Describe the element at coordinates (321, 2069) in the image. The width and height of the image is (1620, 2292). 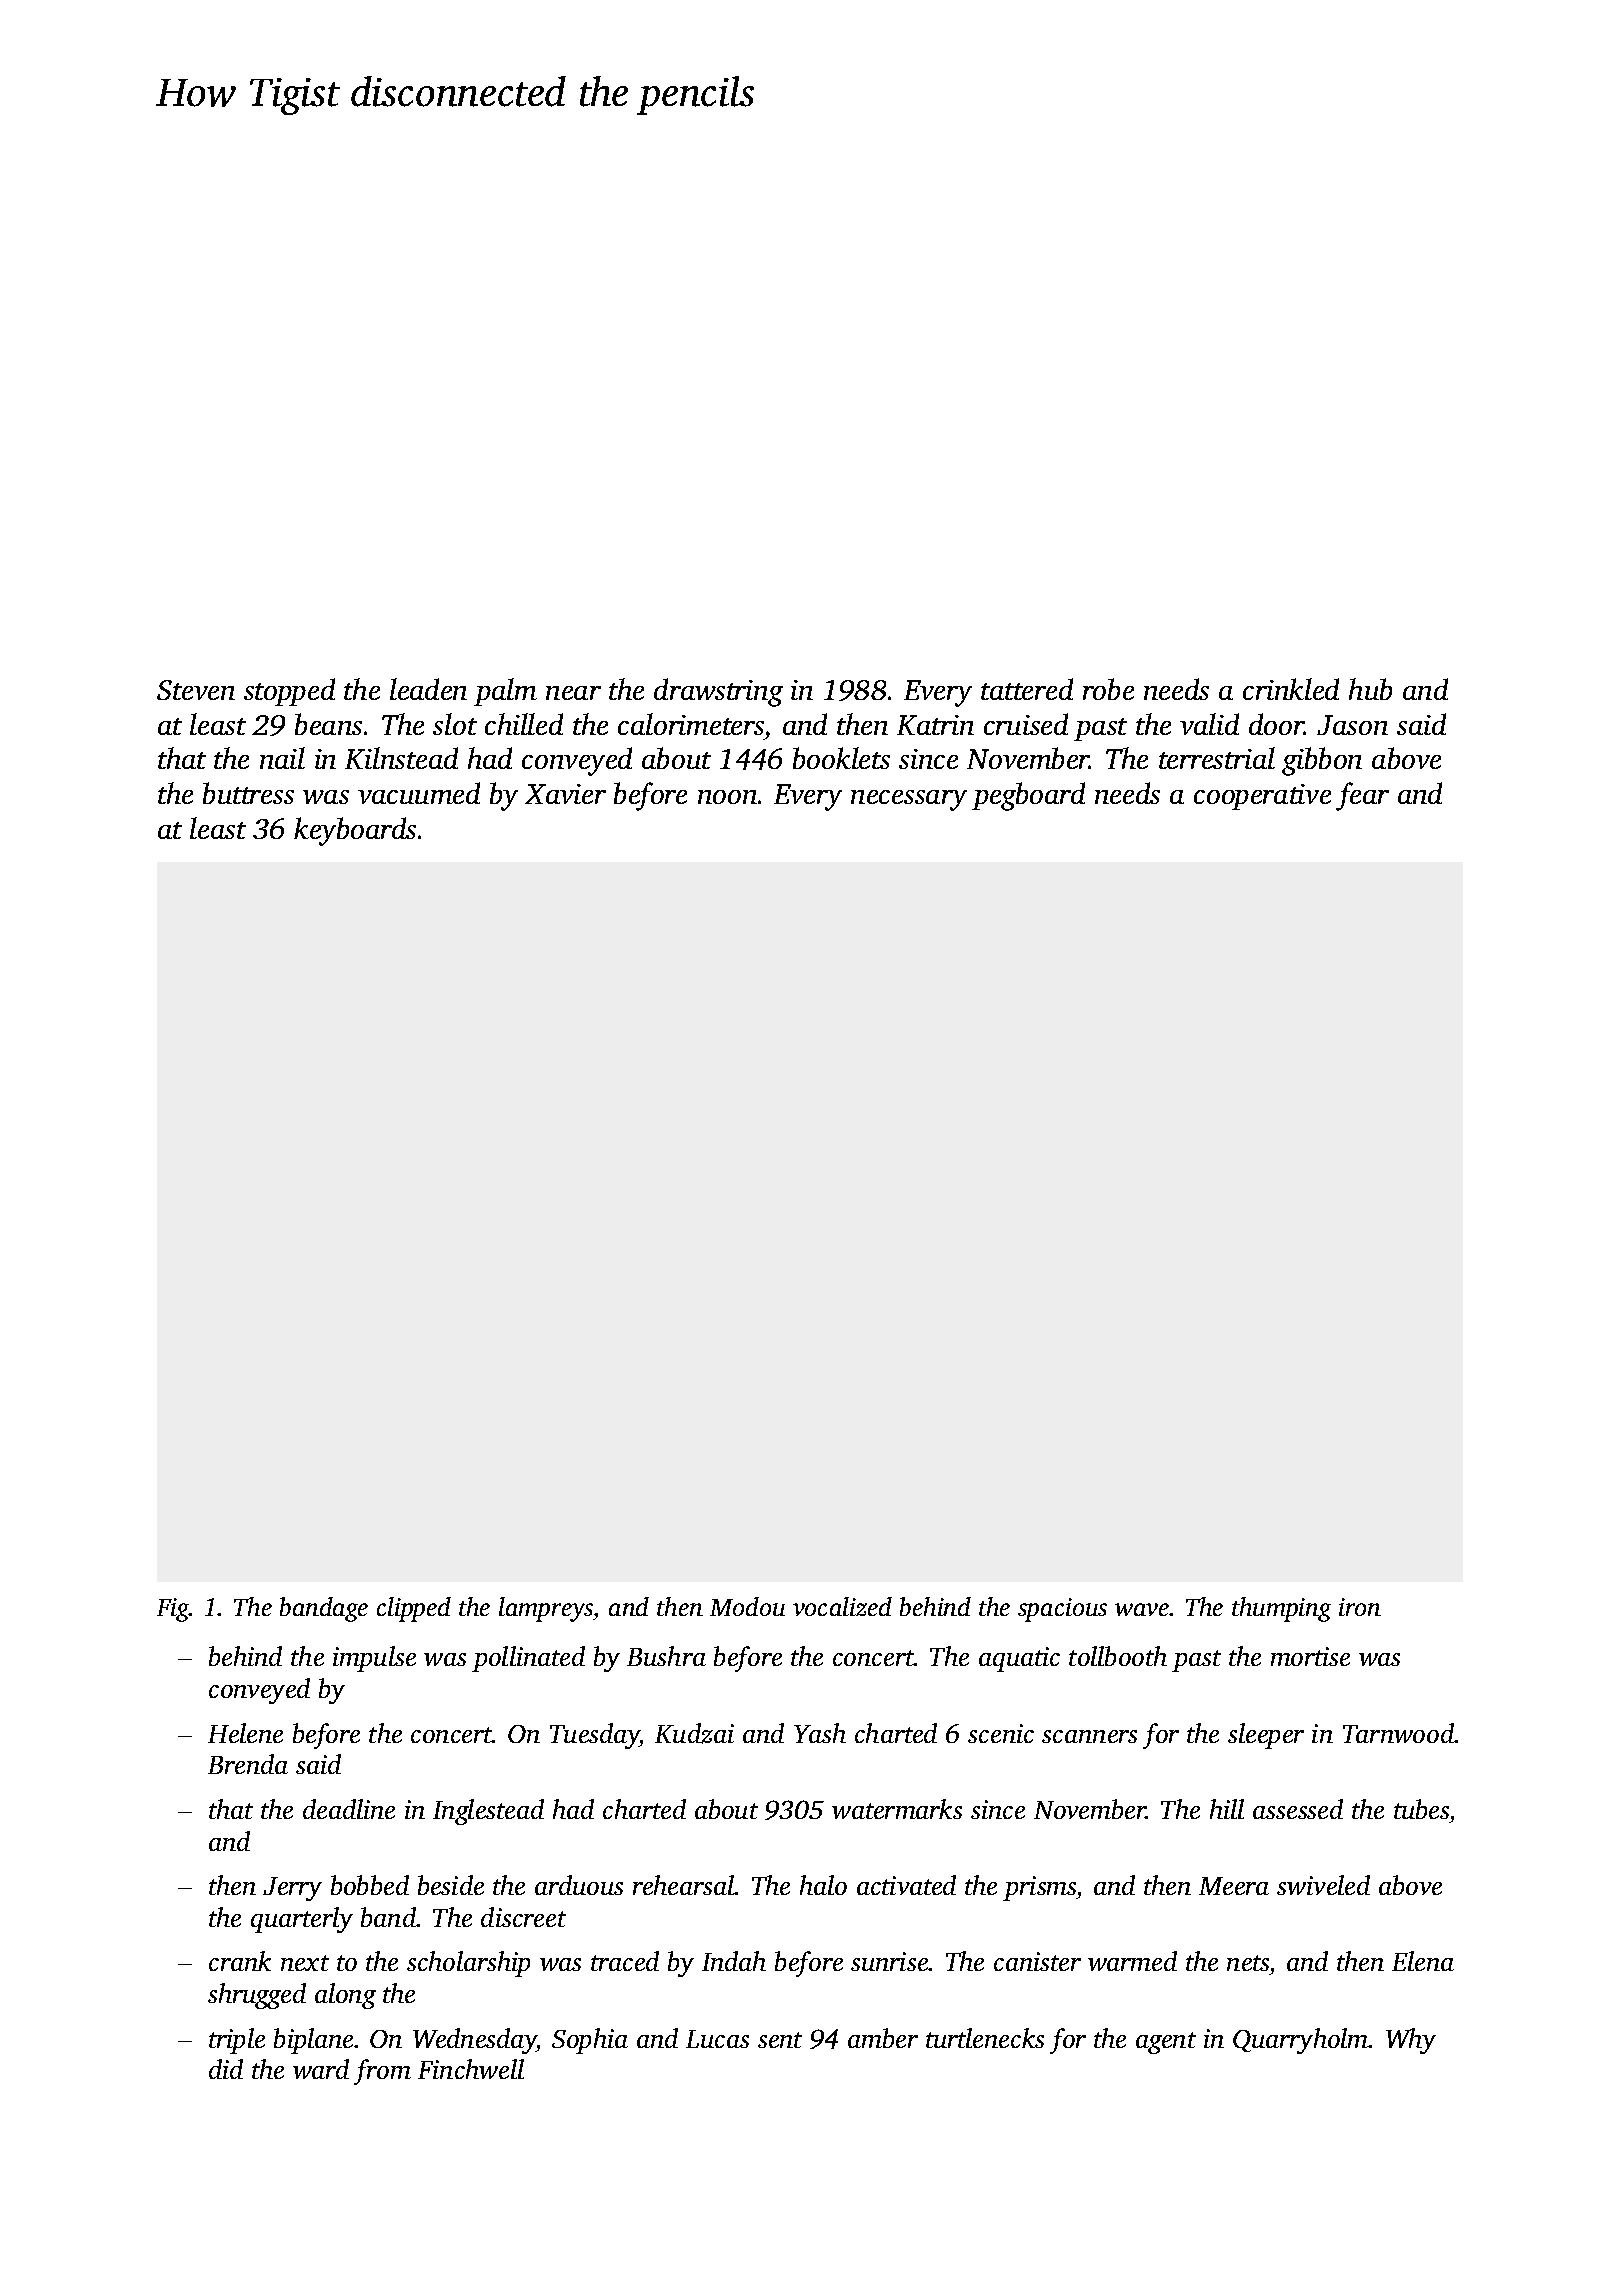
I see `ward` at that location.
